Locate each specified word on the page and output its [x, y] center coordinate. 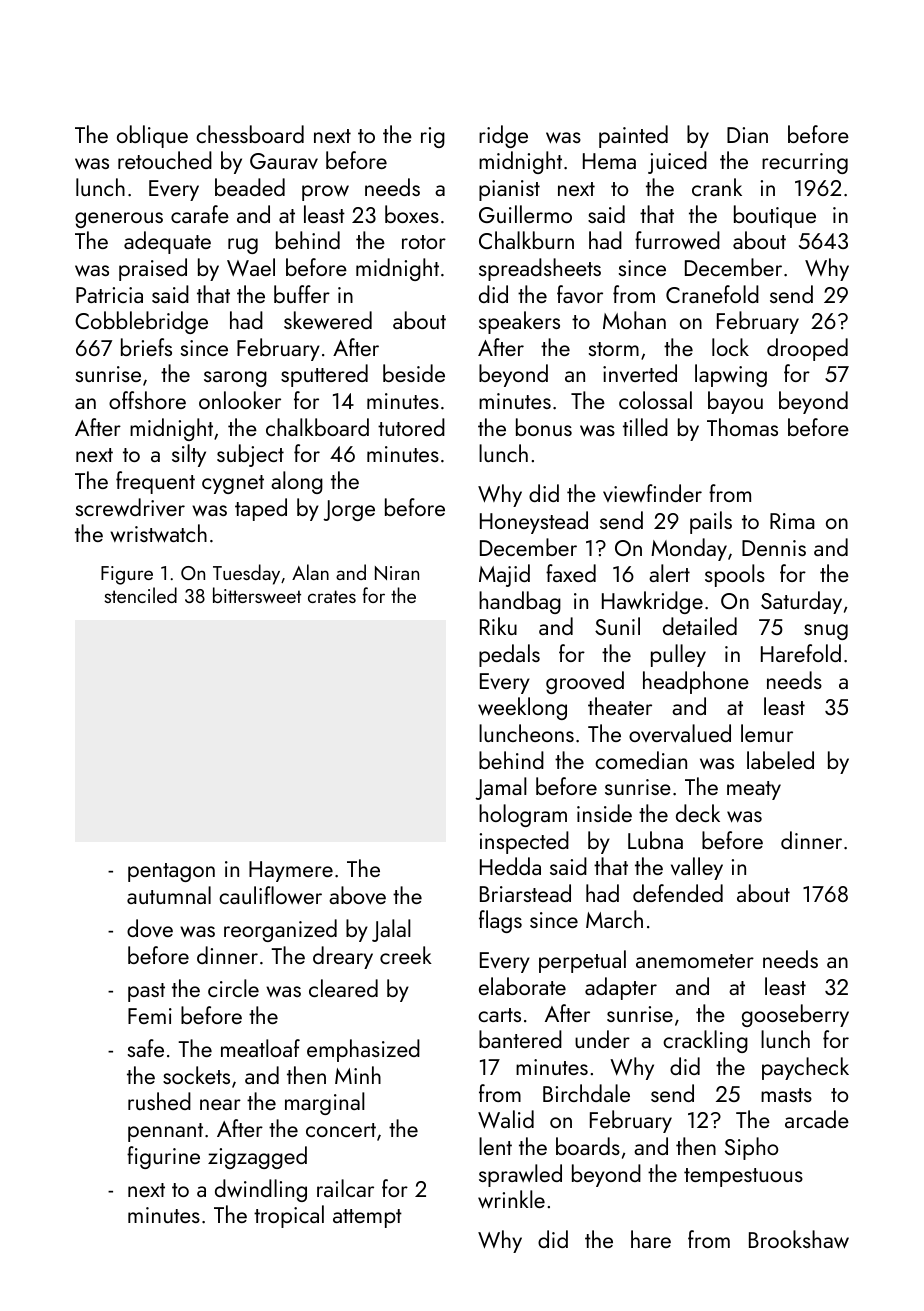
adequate [167, 242]
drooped [807, 349]
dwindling [261, 1190]
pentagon [171, 872]
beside [414, 373]
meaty [754, 790]
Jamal [501, 788]
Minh [358, 1075]
